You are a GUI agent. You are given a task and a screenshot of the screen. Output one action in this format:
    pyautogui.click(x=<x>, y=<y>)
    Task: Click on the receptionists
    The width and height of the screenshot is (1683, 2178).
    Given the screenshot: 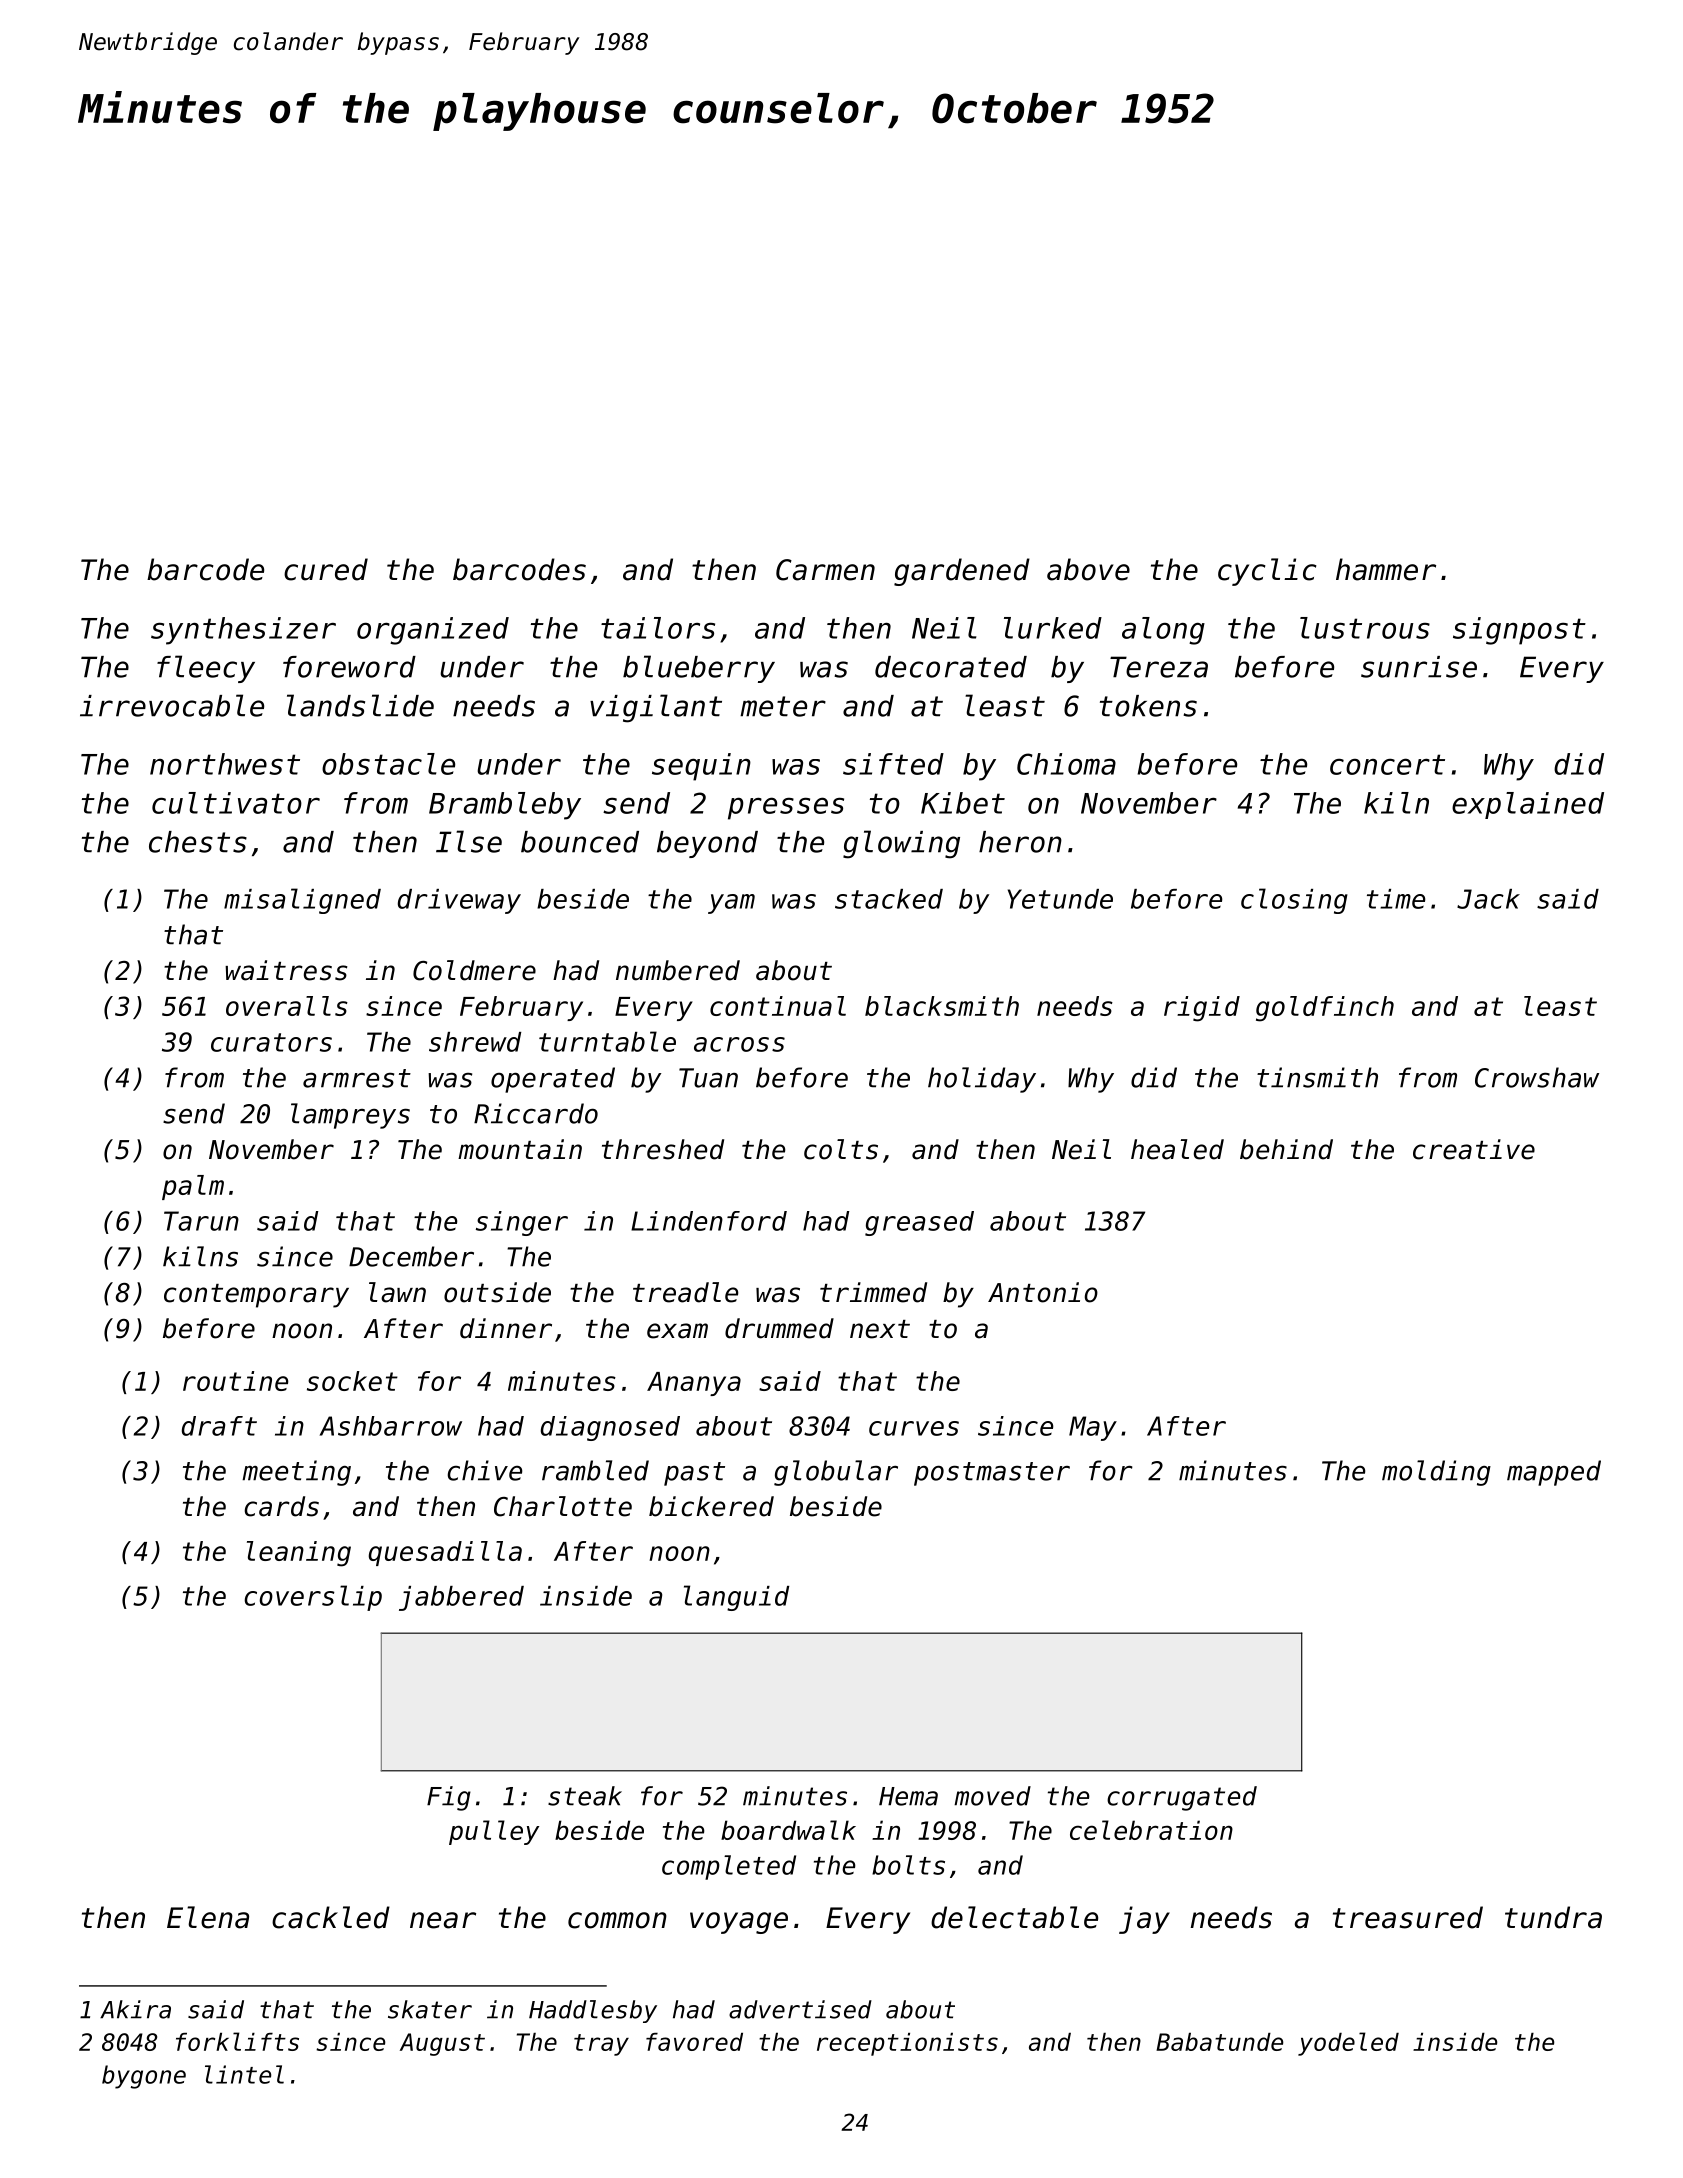 What is the action you would take?
    pyautogui.click(x=907, y=2044)
